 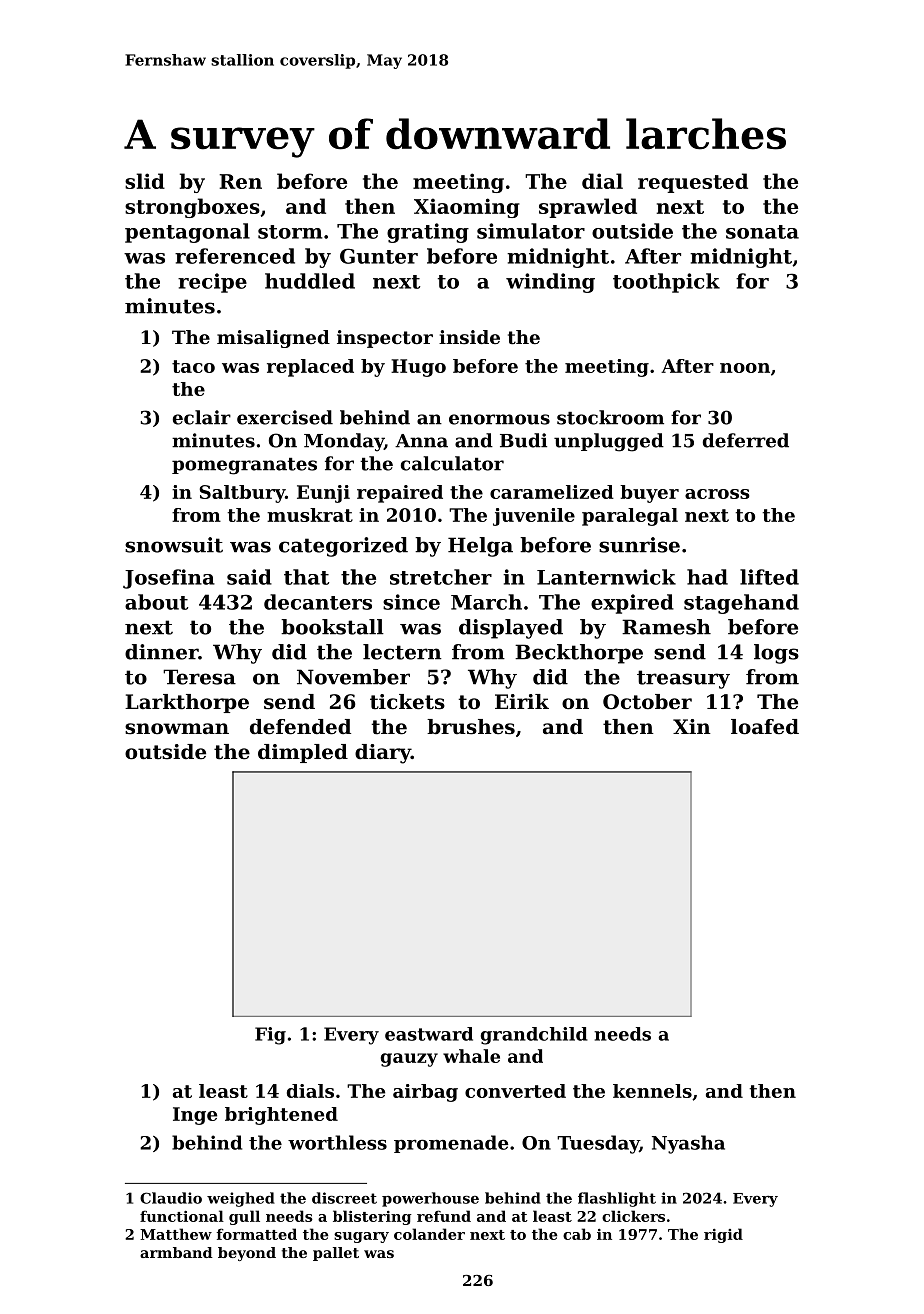 I want to click on requested, so click(x=693, y=183).
